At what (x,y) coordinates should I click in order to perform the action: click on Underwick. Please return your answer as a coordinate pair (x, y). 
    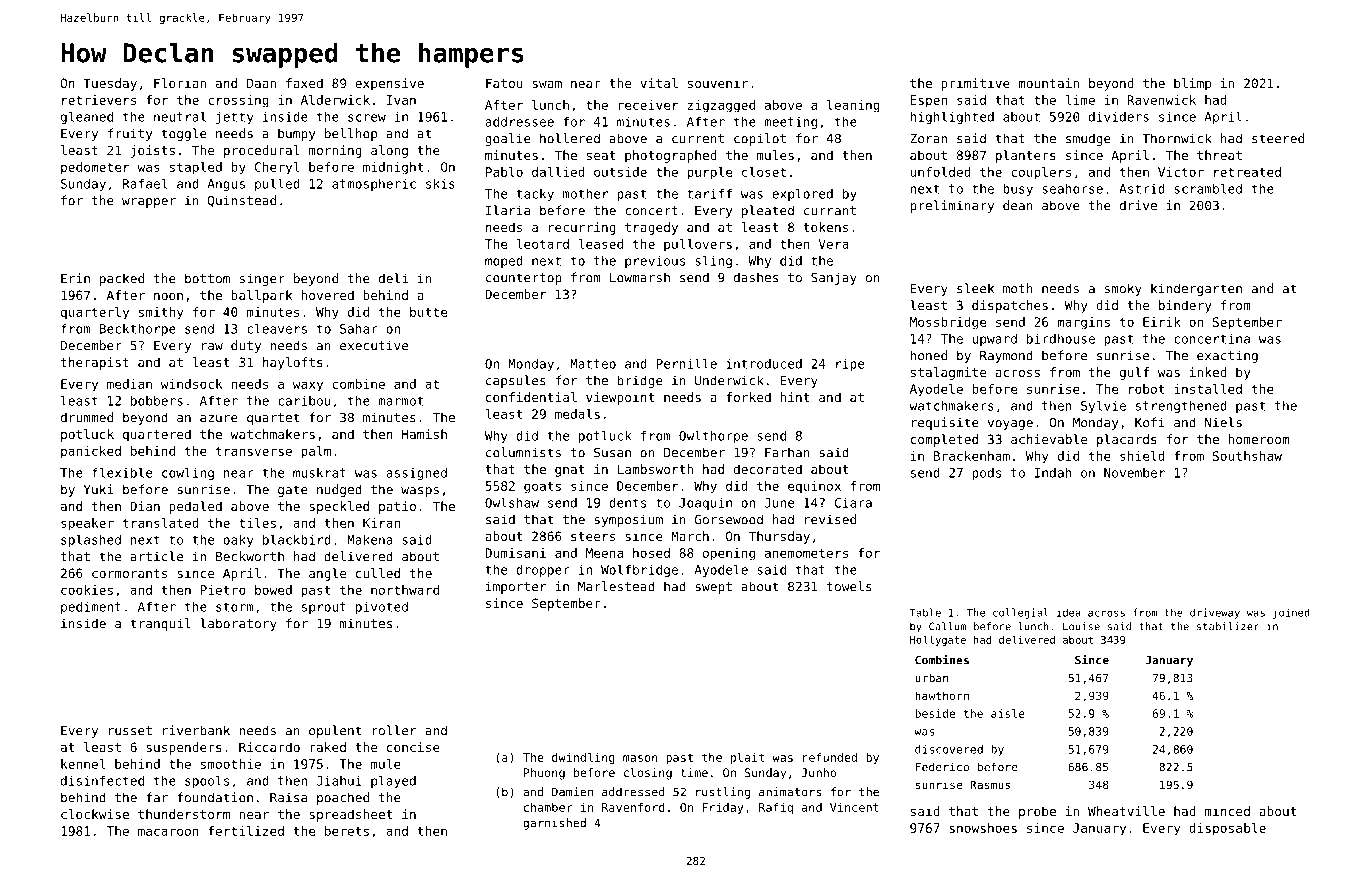
    Looking at the image, I should click on (729, 380).
